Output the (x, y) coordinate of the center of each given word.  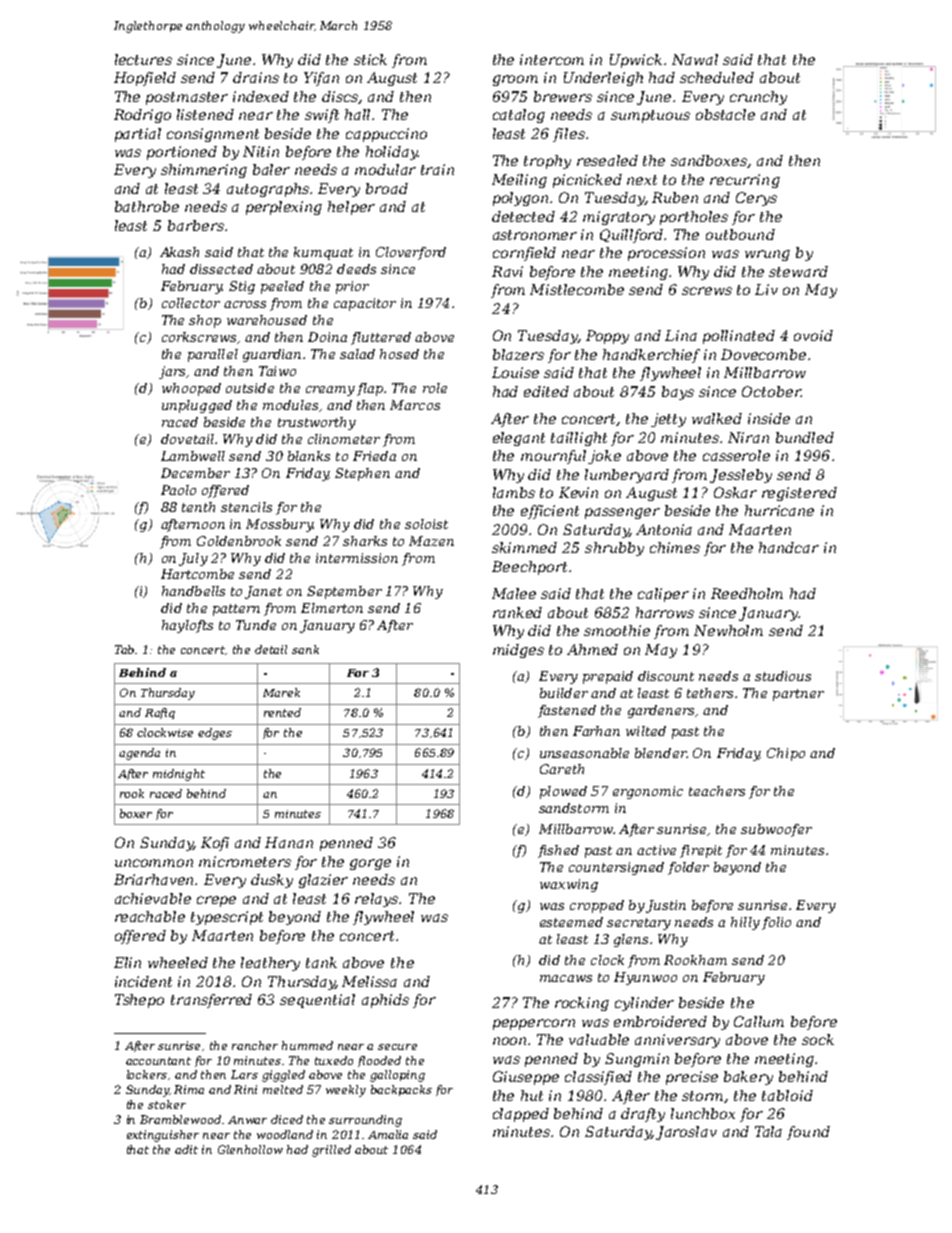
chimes (675, 547)
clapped (521, 1115)
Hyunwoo (645, 978)
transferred (211, 1001)
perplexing (284, 208)
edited (546, 391)
